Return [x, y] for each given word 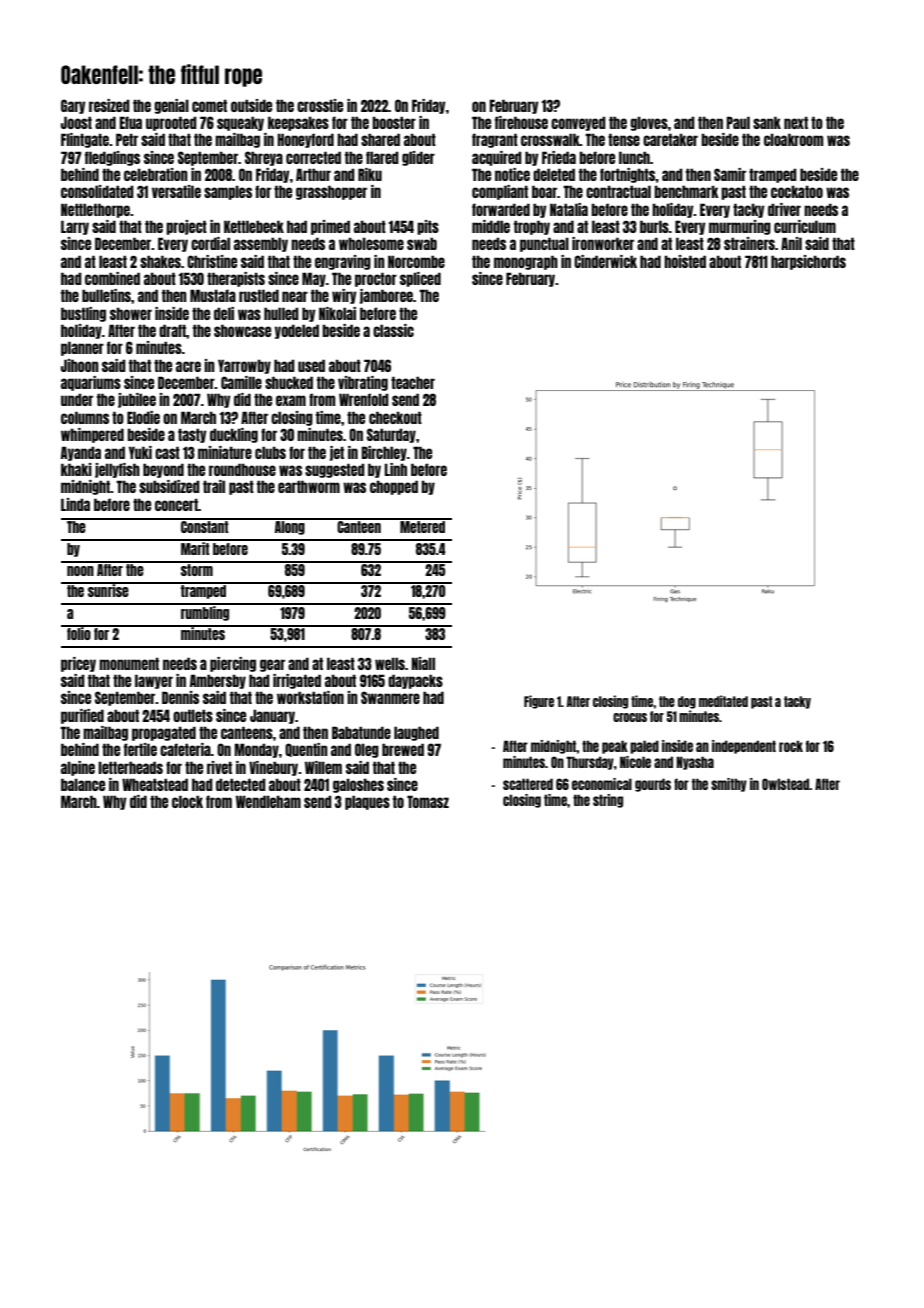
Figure [539, 702]
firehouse [521, 122]
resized [109, 105]
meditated [723, 701]
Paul [738, 122]
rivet [219, 767]
